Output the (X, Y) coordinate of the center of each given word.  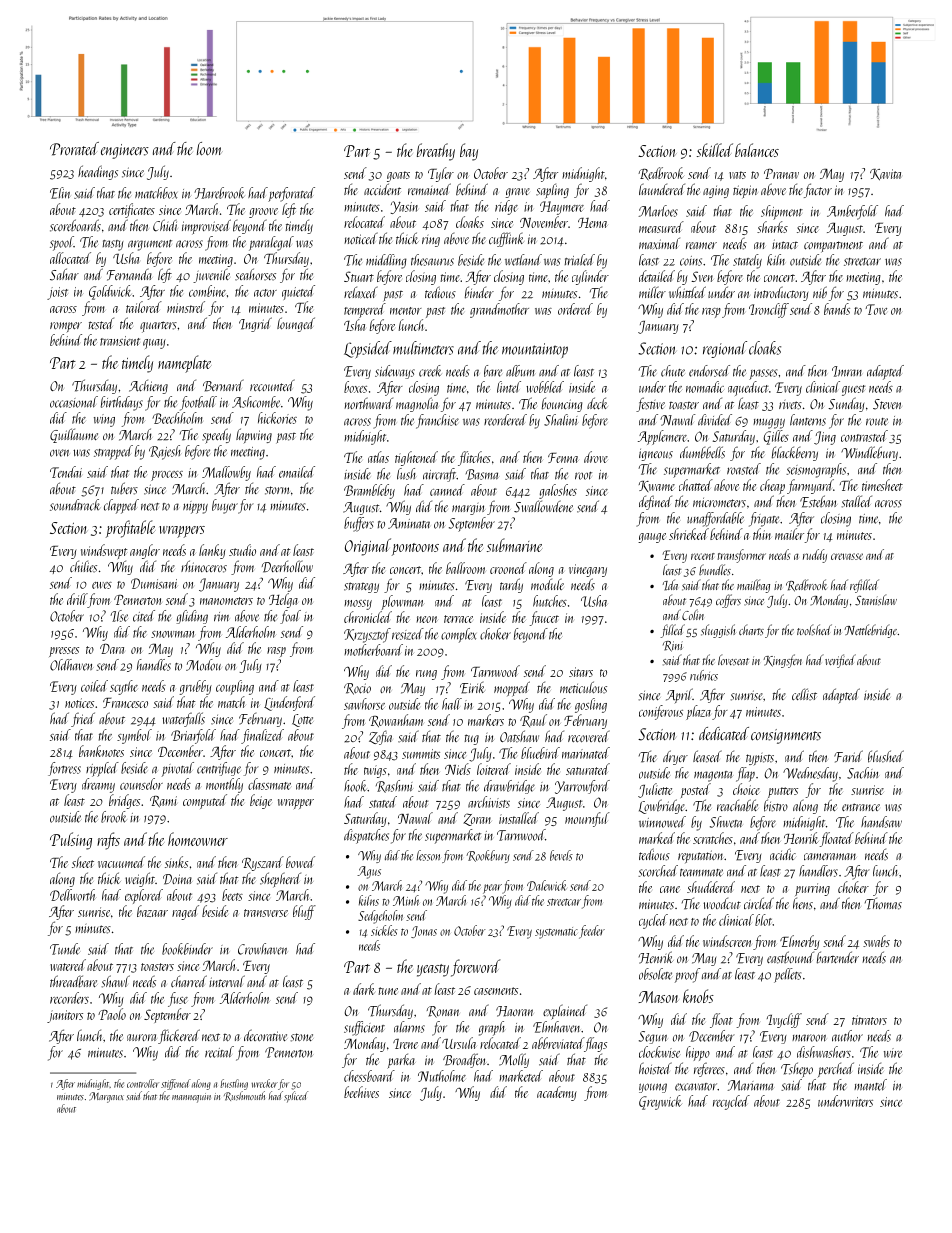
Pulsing (71, 841)
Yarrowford (582, 787)
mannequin (191, 1098)
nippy (195, 507)
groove (263, 213)
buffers (359, 524)
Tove (876, 309)
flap (745, 774)
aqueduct (748, 388)
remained (429, 189)
